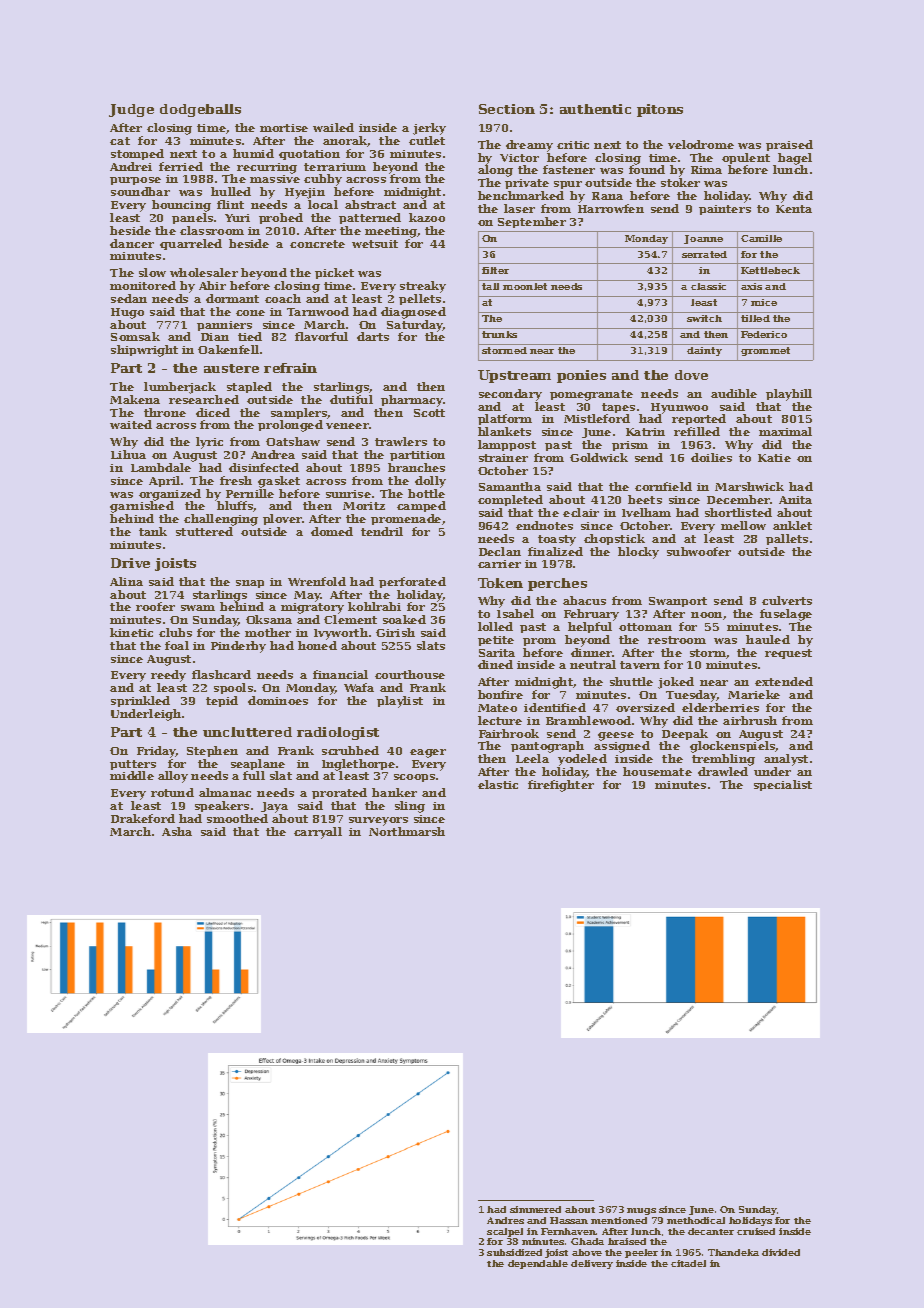 The height and width of the page is (1308, 924). I want to click on Asha, so click(177, 831).
